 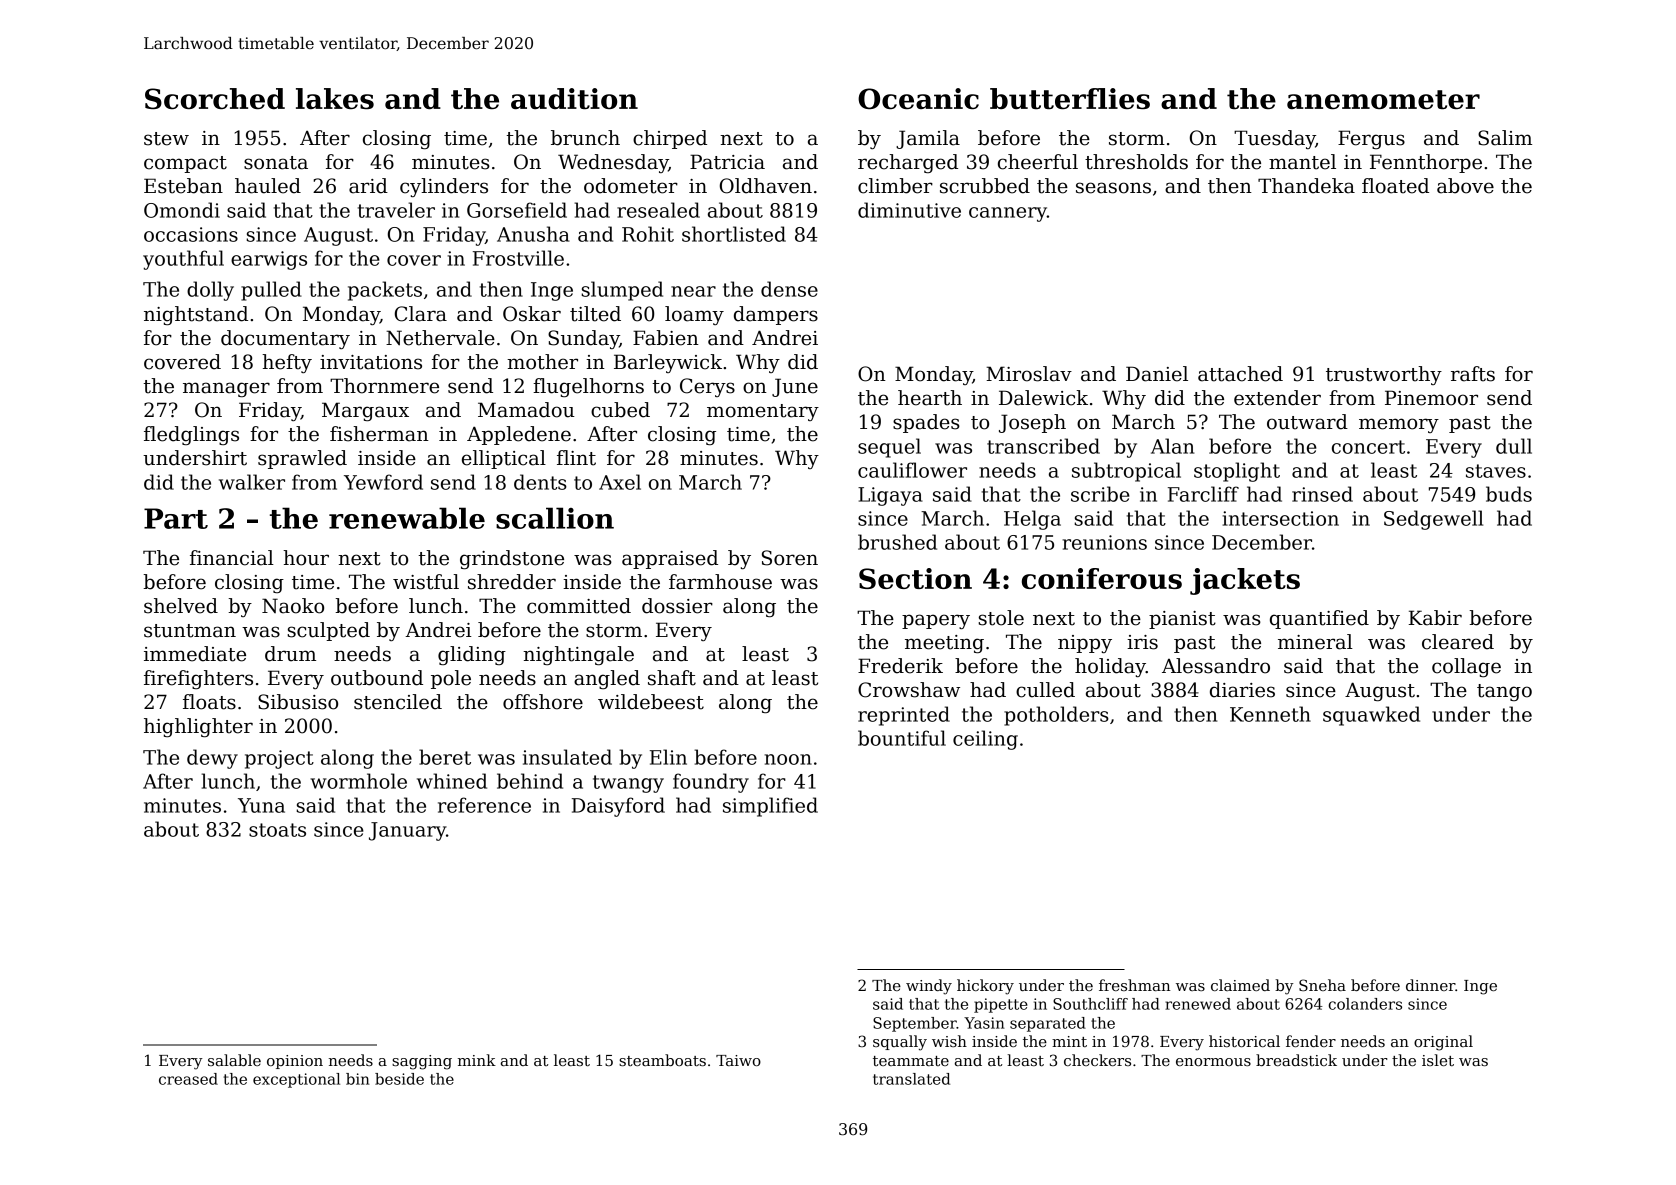 What do you see at coordinates (1135, 985) in the page?
I see `freshman` at bounding box center [1135, 985].
